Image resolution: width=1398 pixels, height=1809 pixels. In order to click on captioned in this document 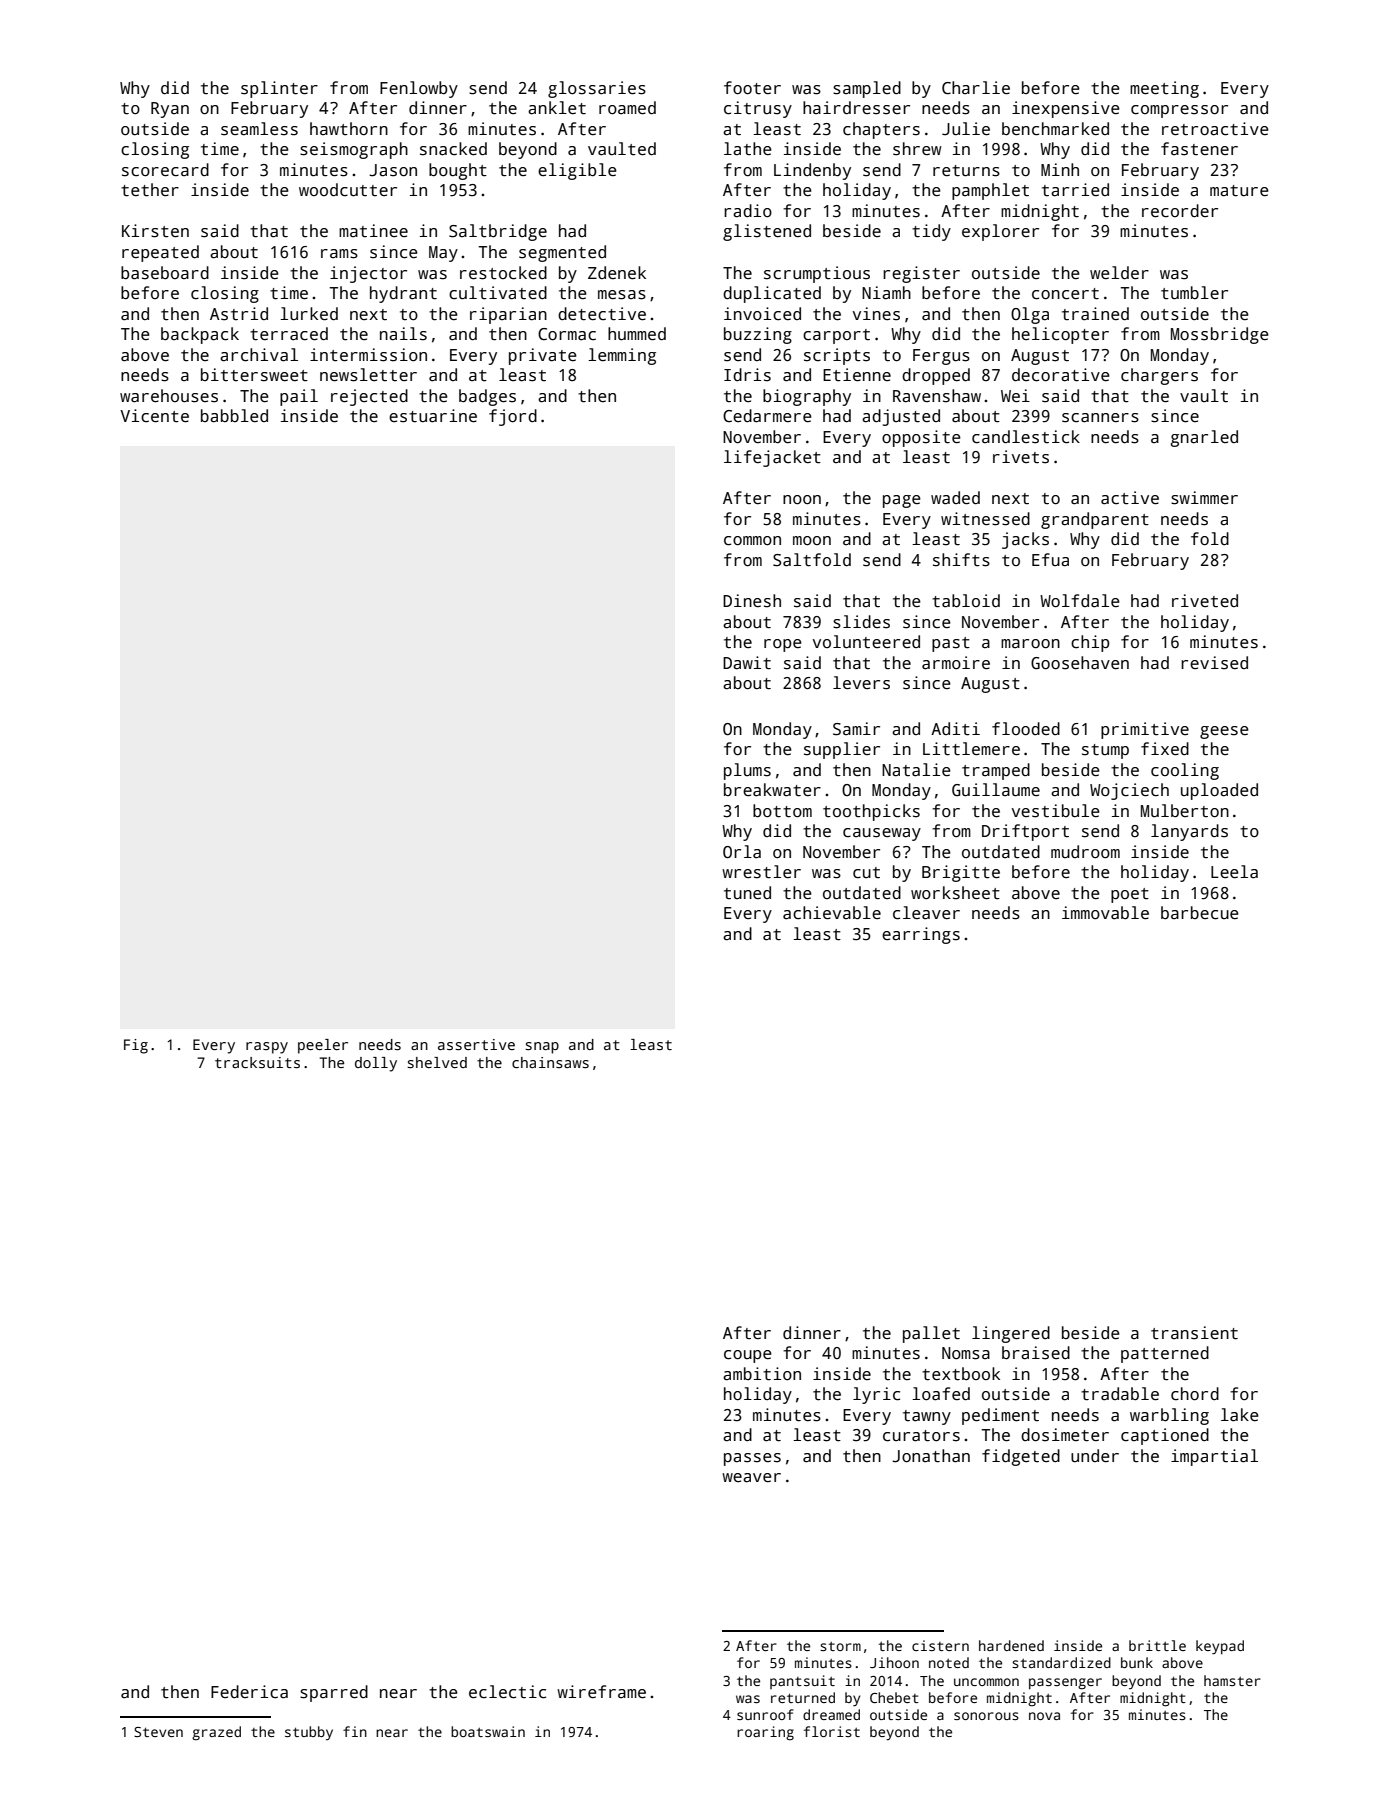, I will do `click(1165, 1436)`.
